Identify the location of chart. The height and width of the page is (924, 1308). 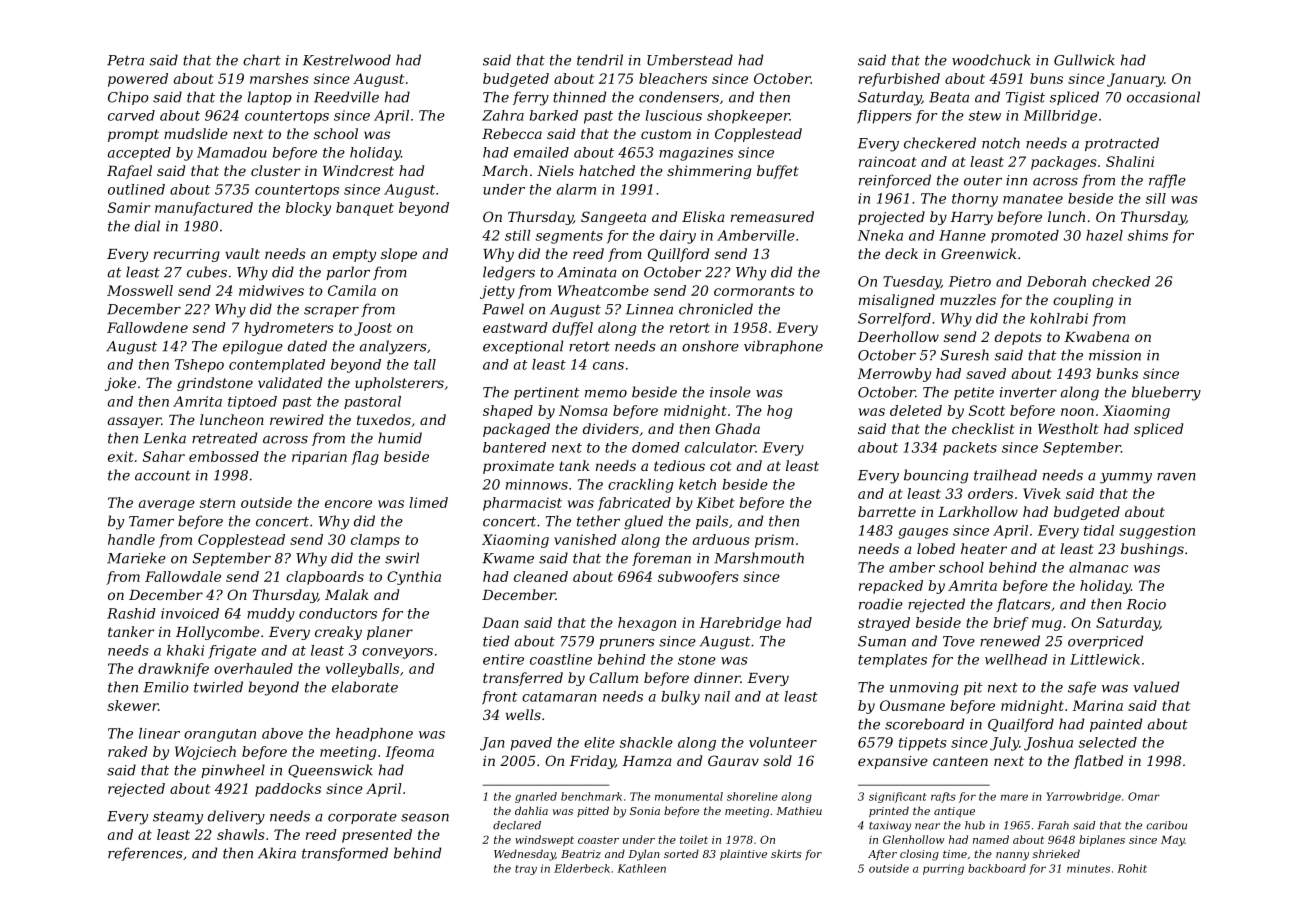
(262, 60).
